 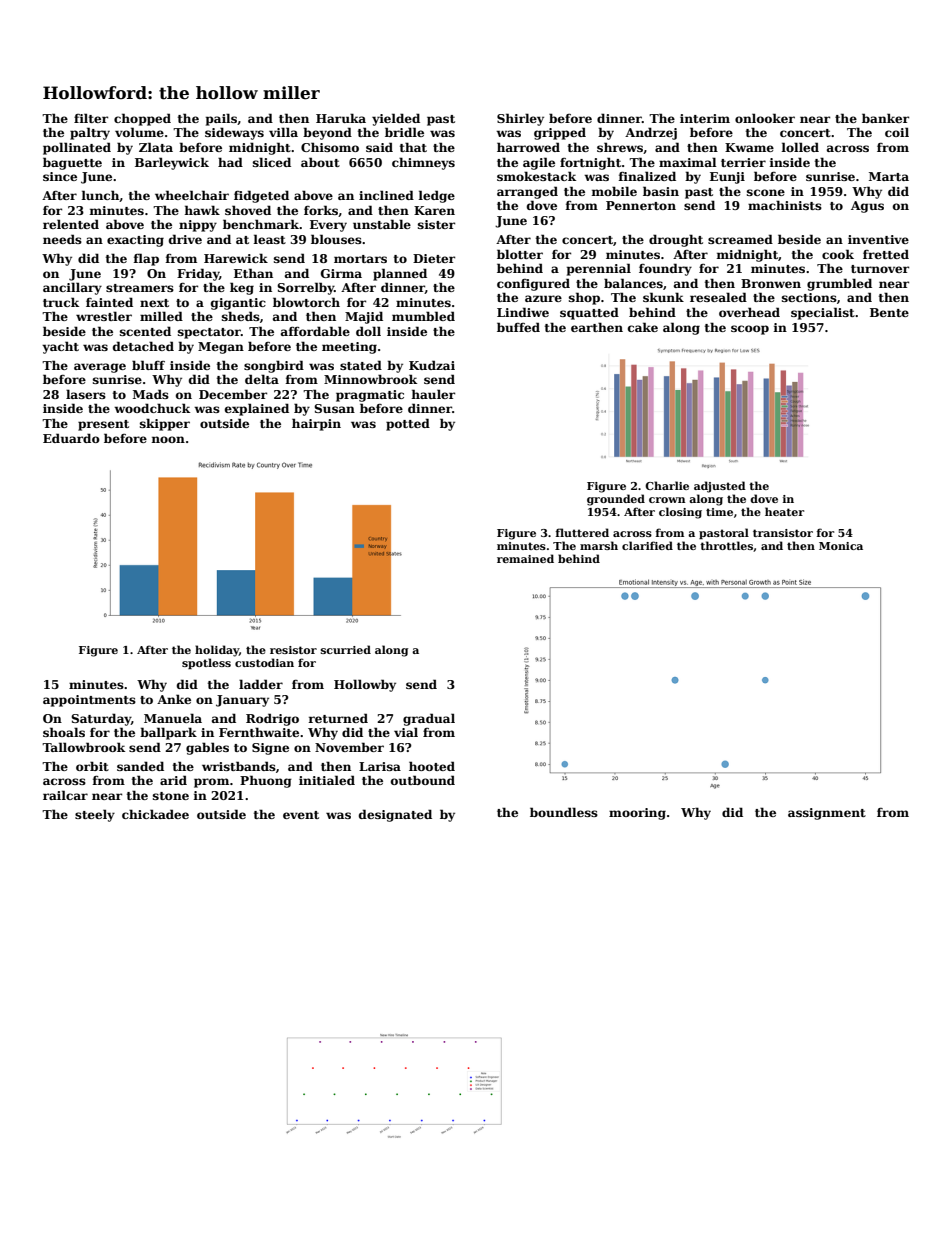 What do you see at coordinates (100, 195) in the document?
I see `lunch` at bounding box center [100, 195].
